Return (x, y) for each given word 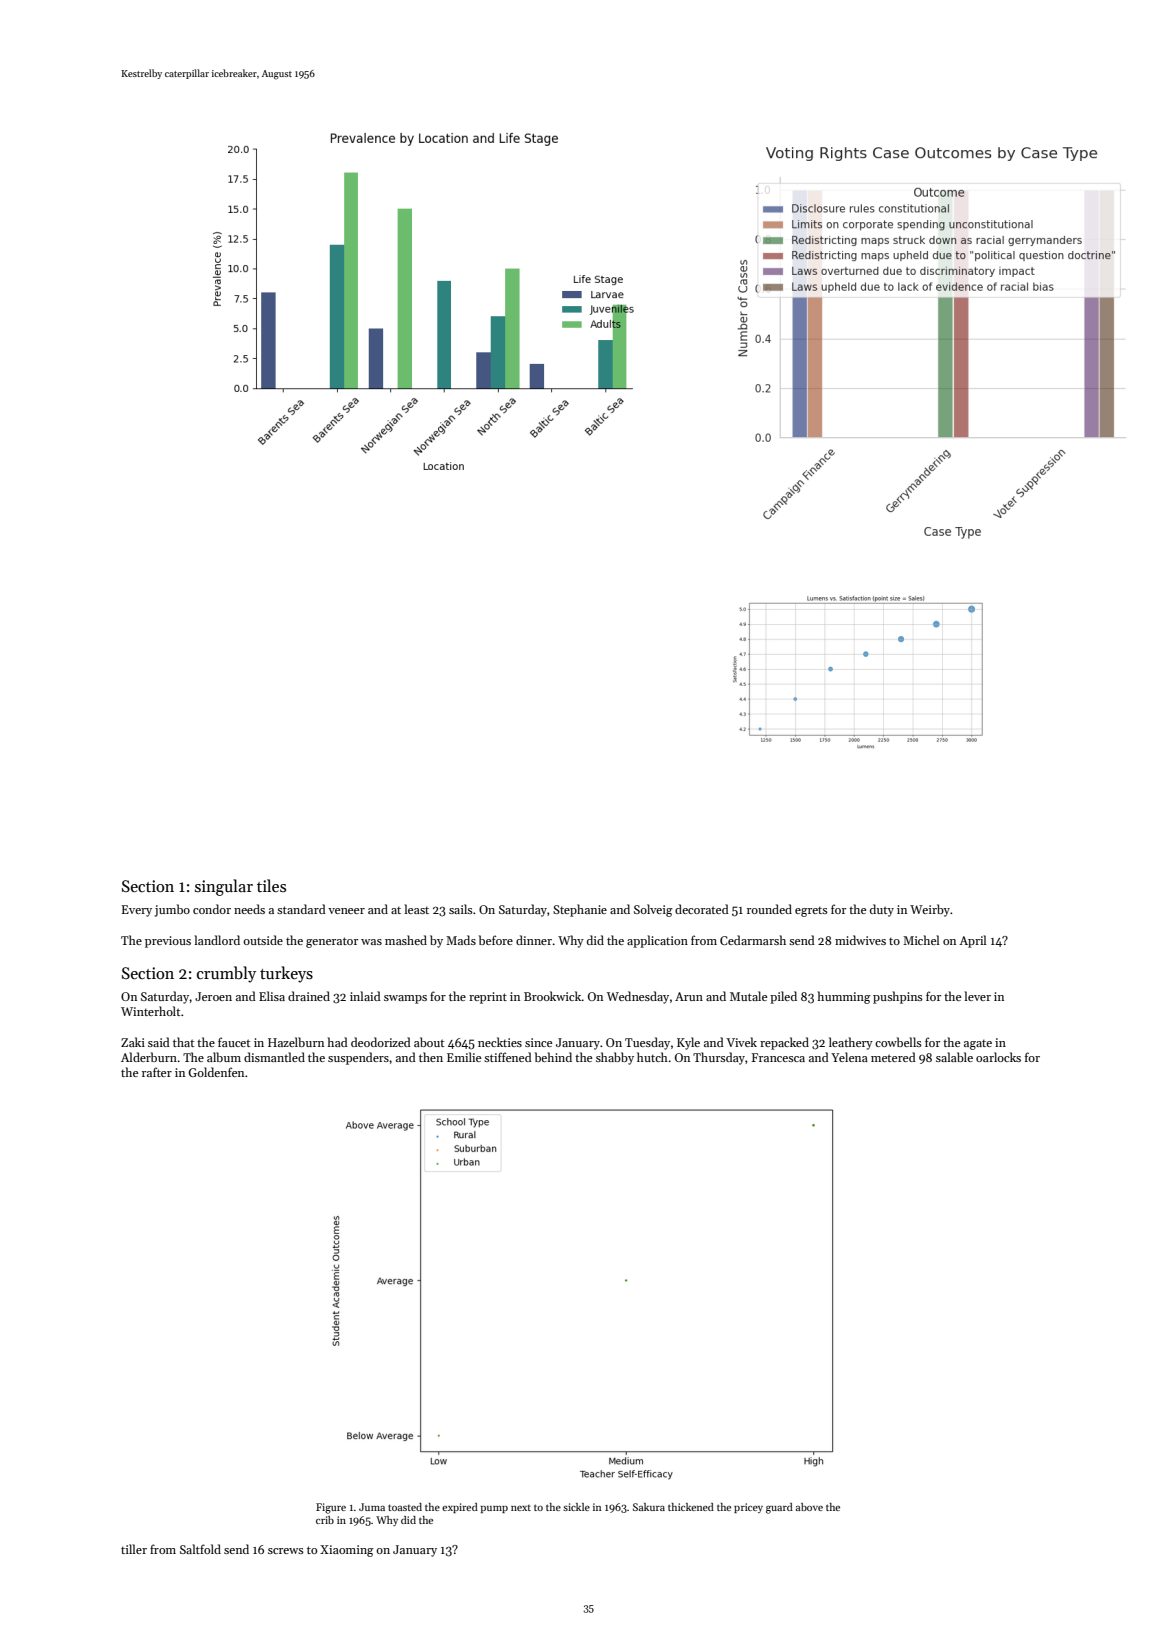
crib (325, 1520)
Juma (372, 1507)
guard (779, 1508)
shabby (615, 1058)
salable (954, 1057)
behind (553, 1057)
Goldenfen (216, 1072)
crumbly (226, 974)
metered (893, 1057)
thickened (691, 1507)
